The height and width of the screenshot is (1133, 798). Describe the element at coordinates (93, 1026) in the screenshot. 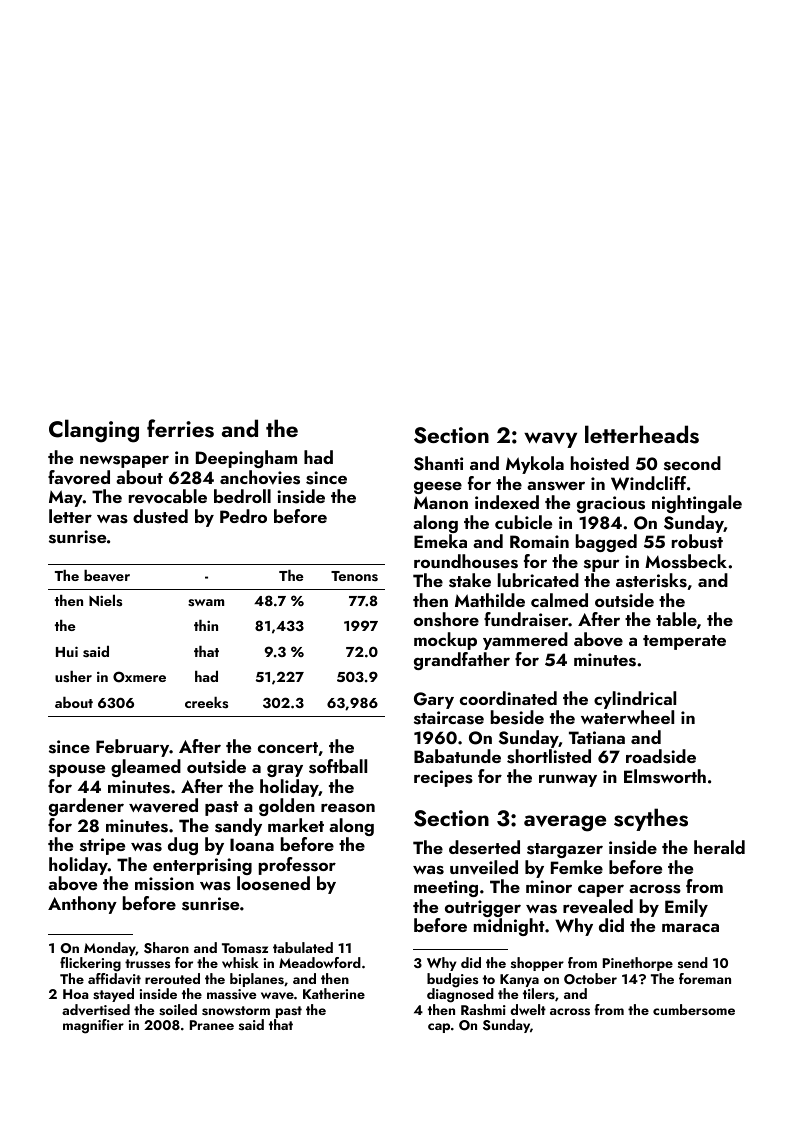

I see `magnifier` at that location.
